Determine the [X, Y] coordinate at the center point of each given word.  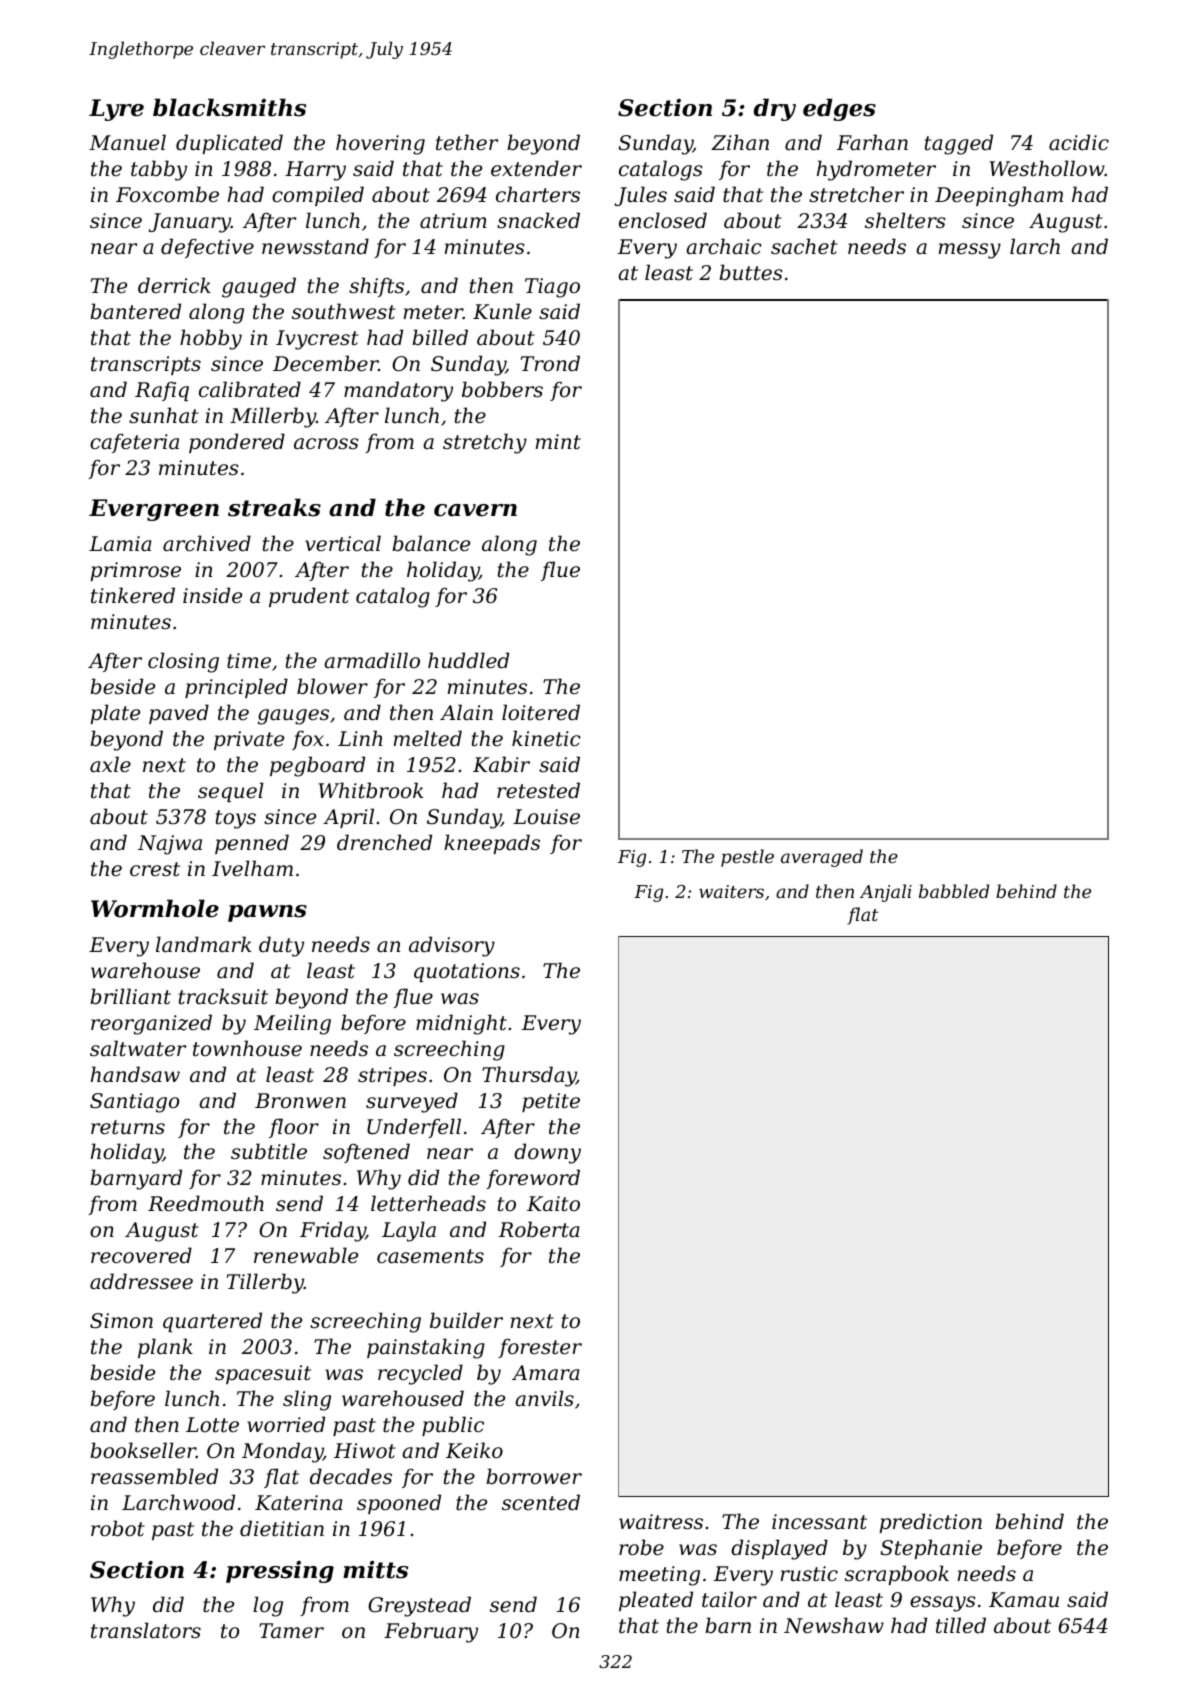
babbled [954, 891]
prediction [930, 1523]
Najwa [170, 845]
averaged [822, 858]
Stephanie [931, 1549]
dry [775, 109]
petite [551, 1102]
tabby [159, 170]
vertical [343, 543]
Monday [282, 1452]
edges [839, 109]
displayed [779, 1549]
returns [128, 1127]
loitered [541, 712]
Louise [546, 817]
